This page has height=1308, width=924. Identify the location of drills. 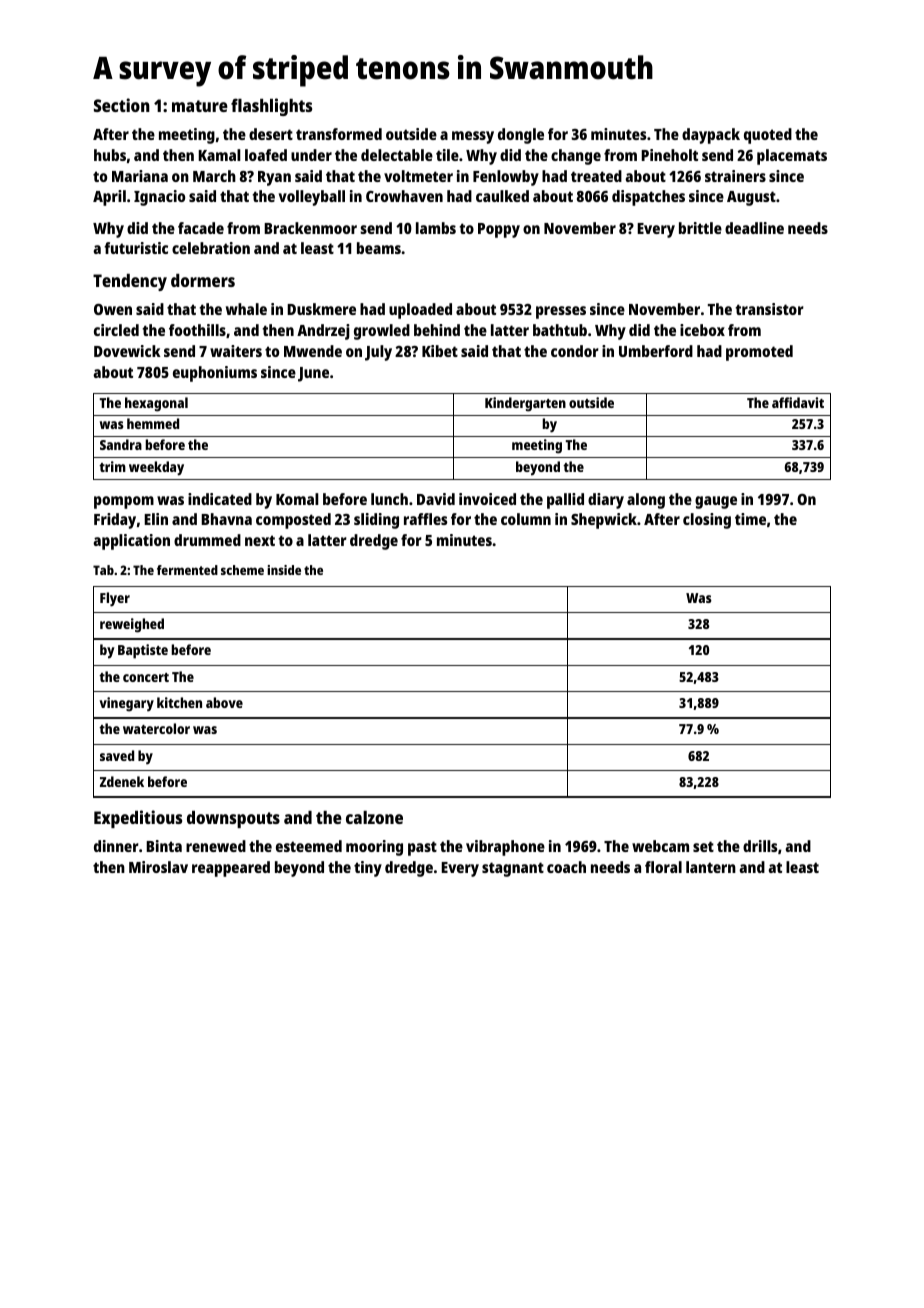
(760, 846).
